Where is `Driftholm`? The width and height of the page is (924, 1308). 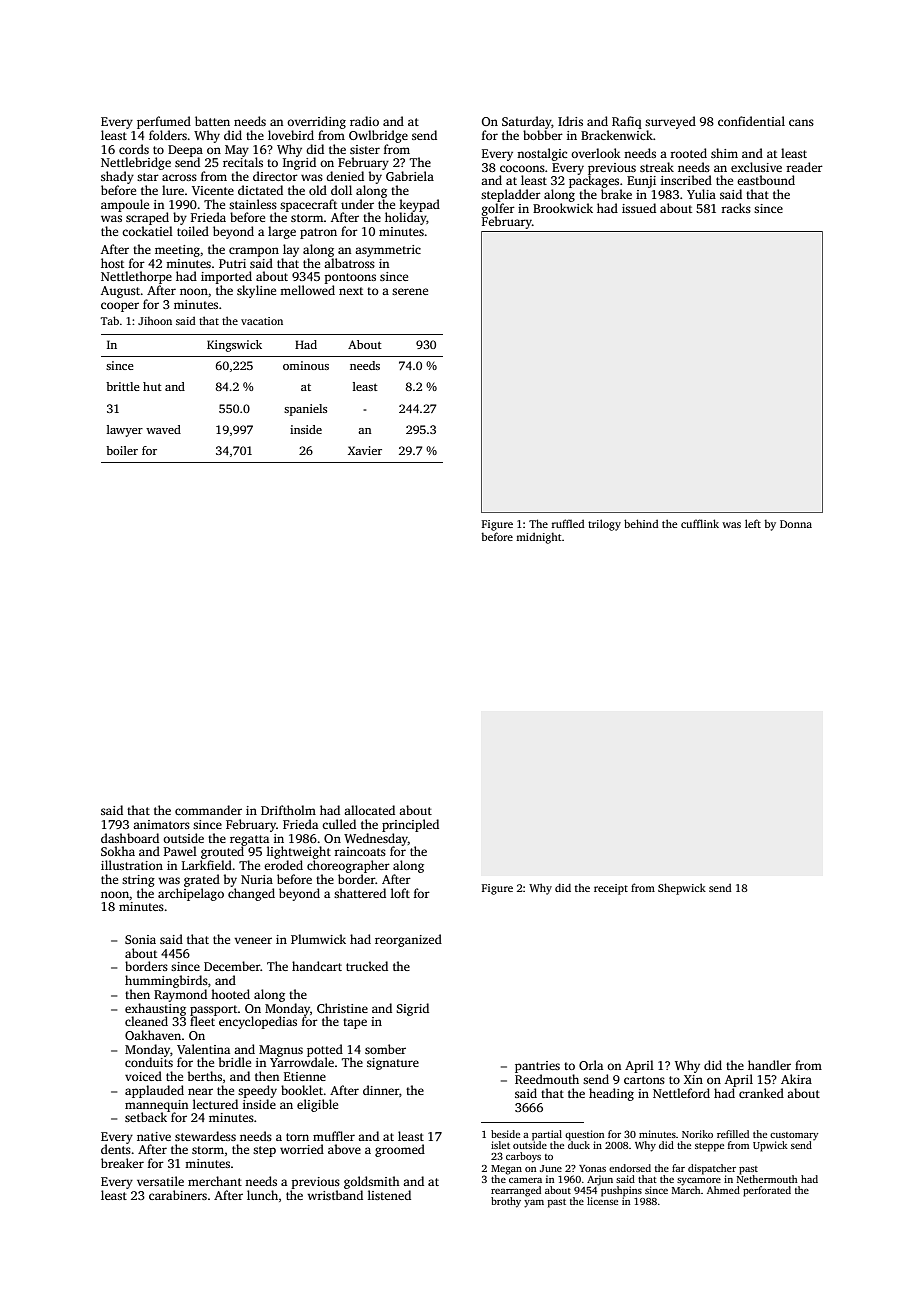 Driftholm is located at coordinates (288, 810).
